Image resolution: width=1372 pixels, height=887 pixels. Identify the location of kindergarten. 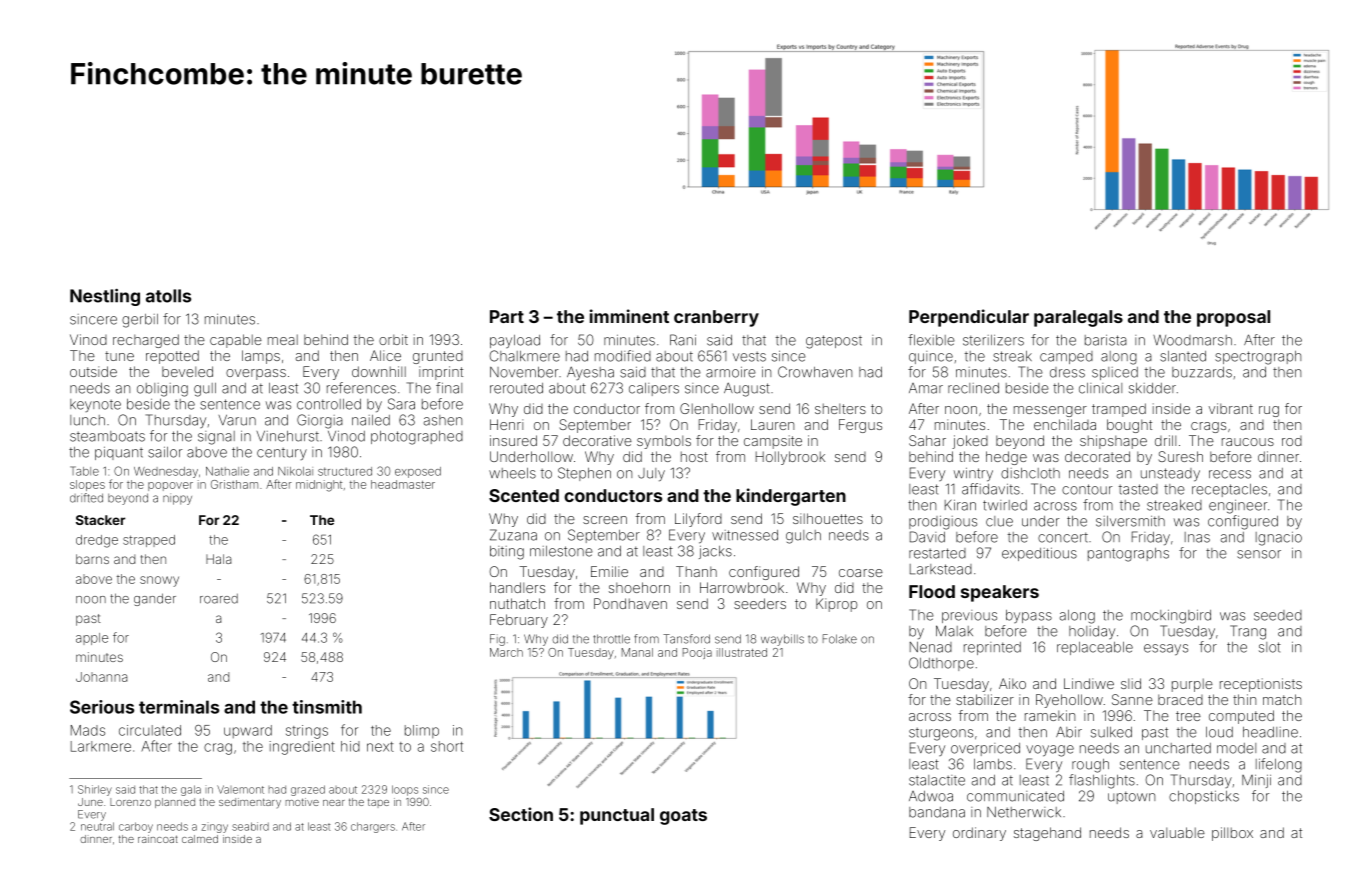
(791, 497).
